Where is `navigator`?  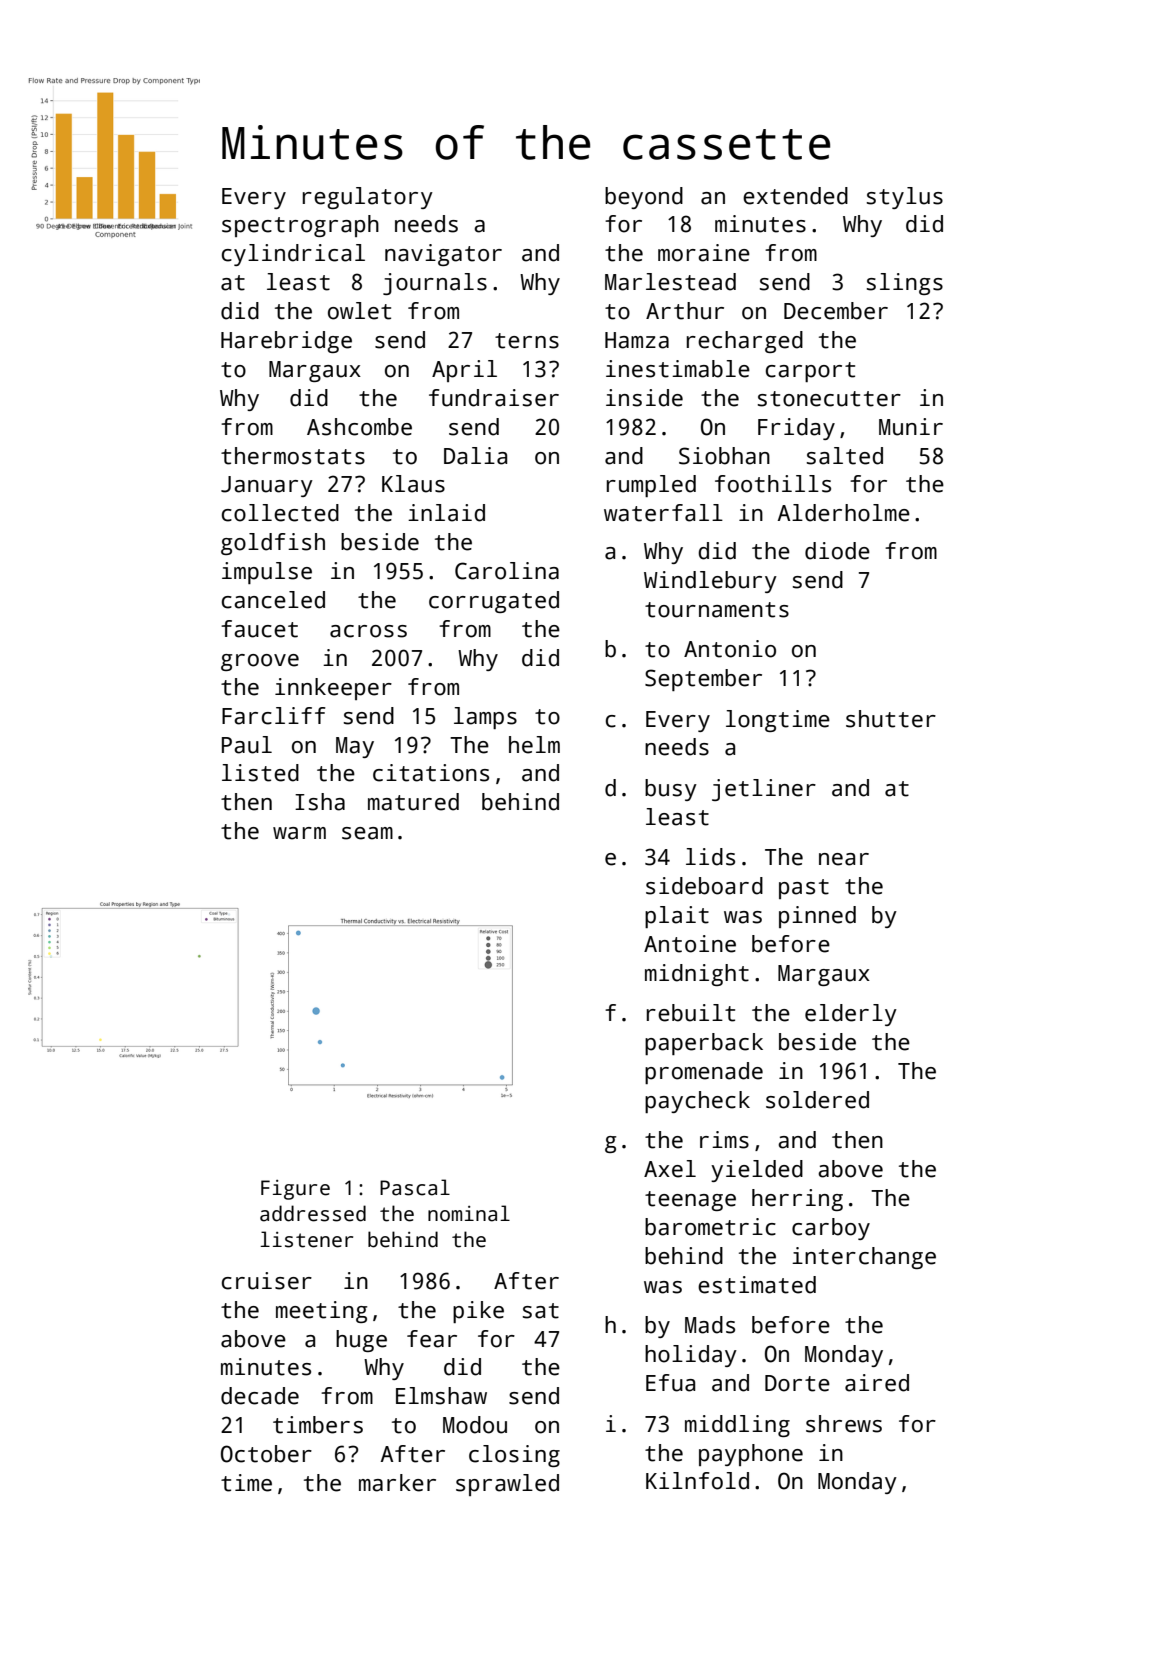
navigator is located at coordinates (443, 255).
